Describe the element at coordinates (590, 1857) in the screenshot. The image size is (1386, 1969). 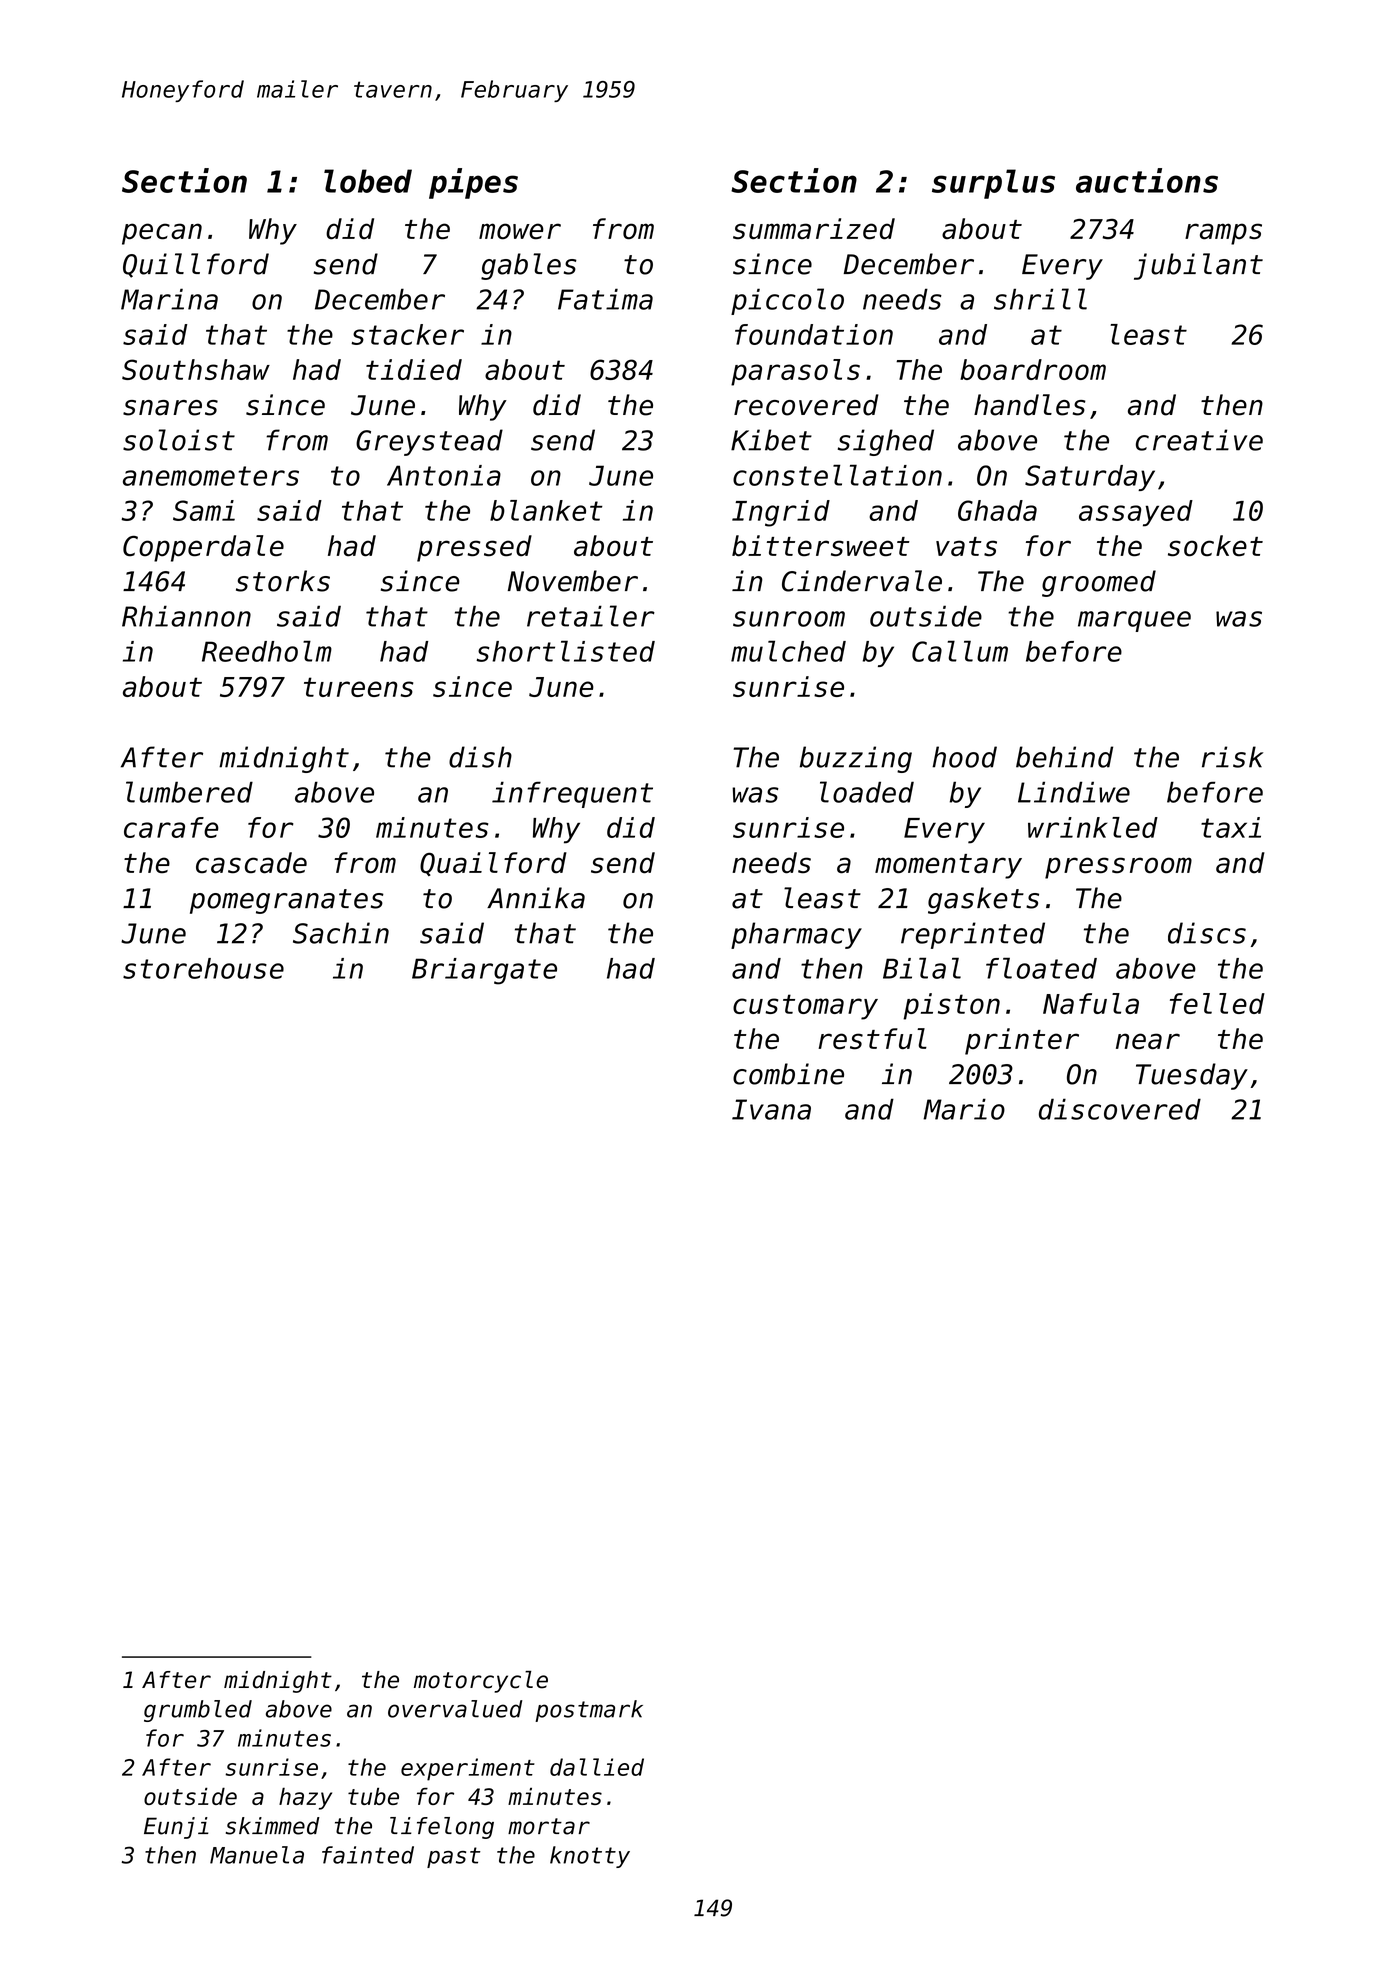
I see `knotty` at that location.
